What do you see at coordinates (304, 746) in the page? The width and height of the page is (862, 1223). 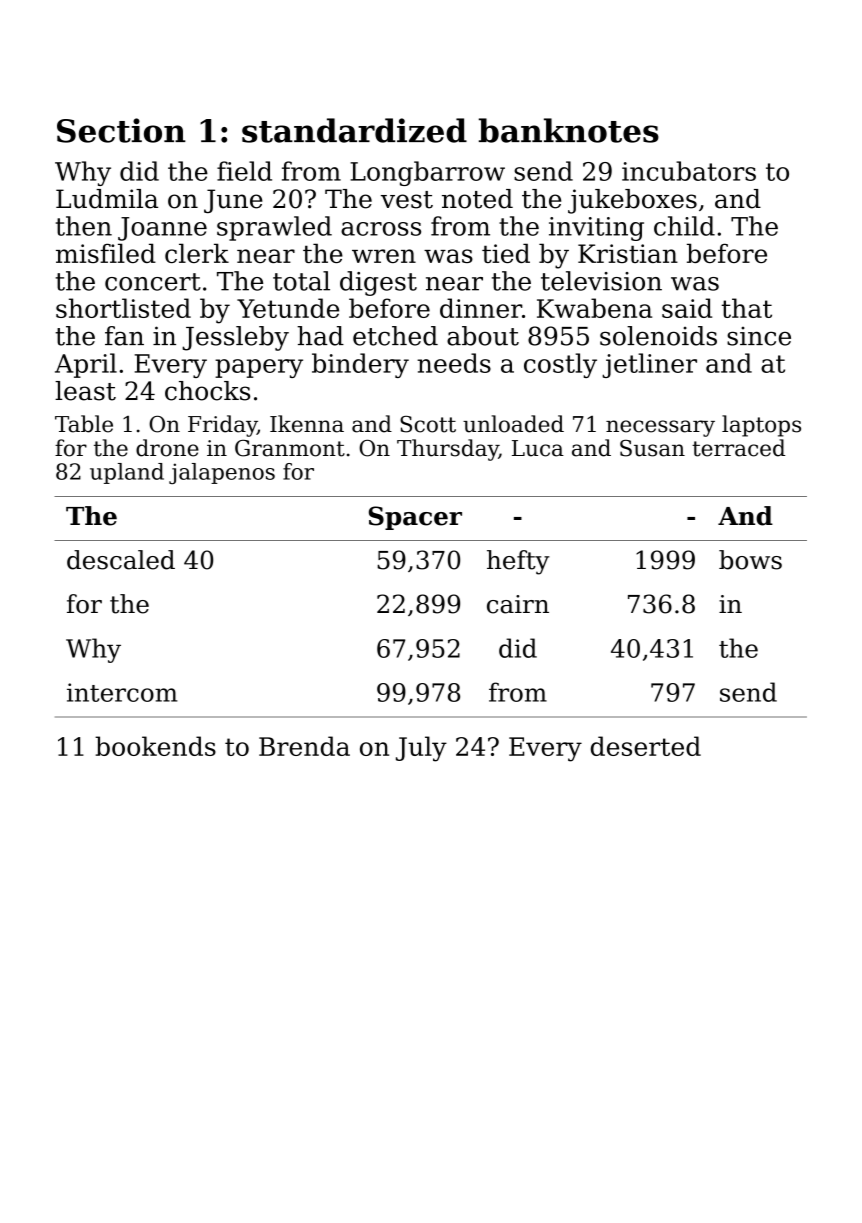 I see `Brenda` at bounding box center [304, 746].
